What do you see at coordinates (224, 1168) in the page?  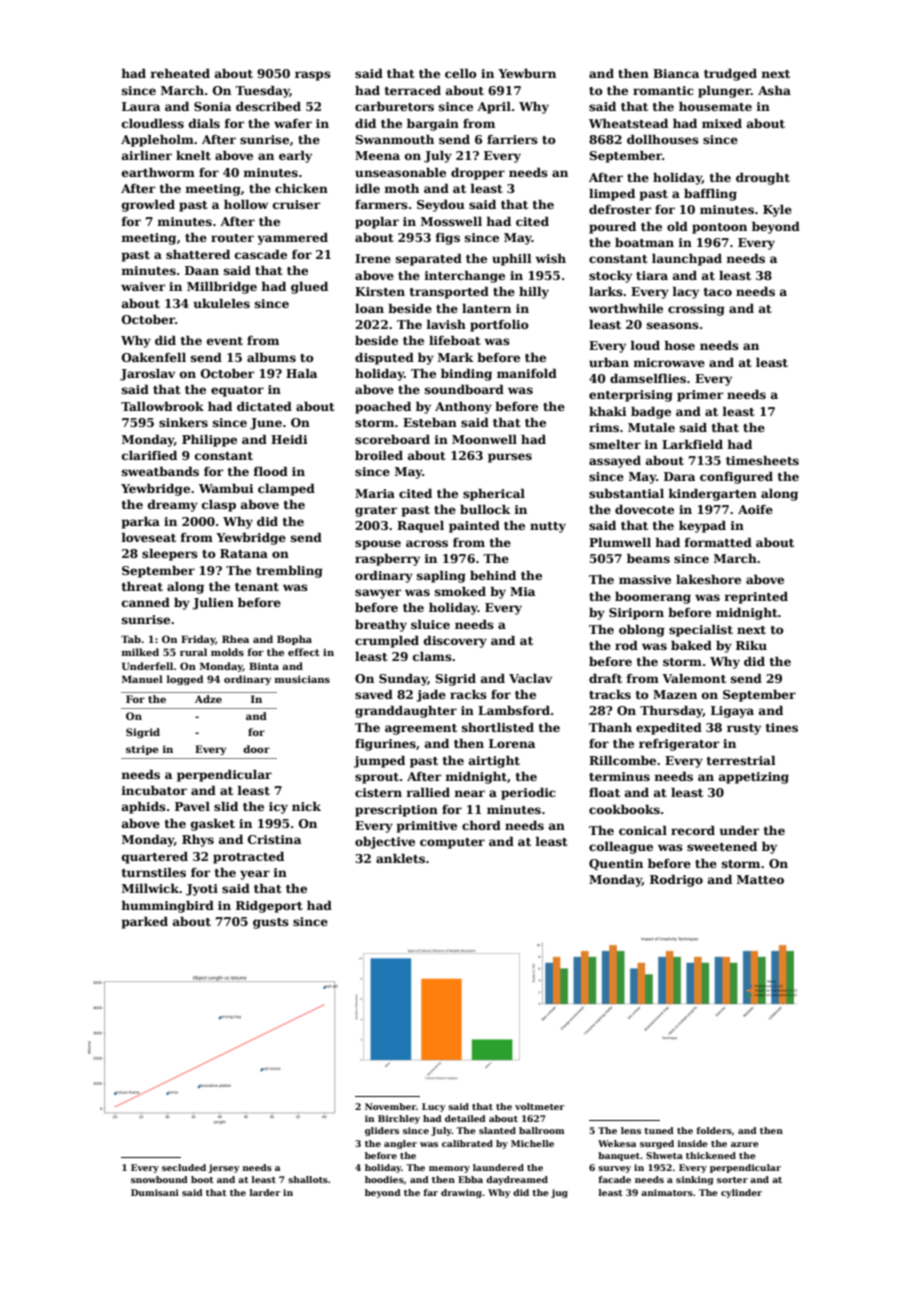 I see `jersey` at bounding box center [224, 1168].
